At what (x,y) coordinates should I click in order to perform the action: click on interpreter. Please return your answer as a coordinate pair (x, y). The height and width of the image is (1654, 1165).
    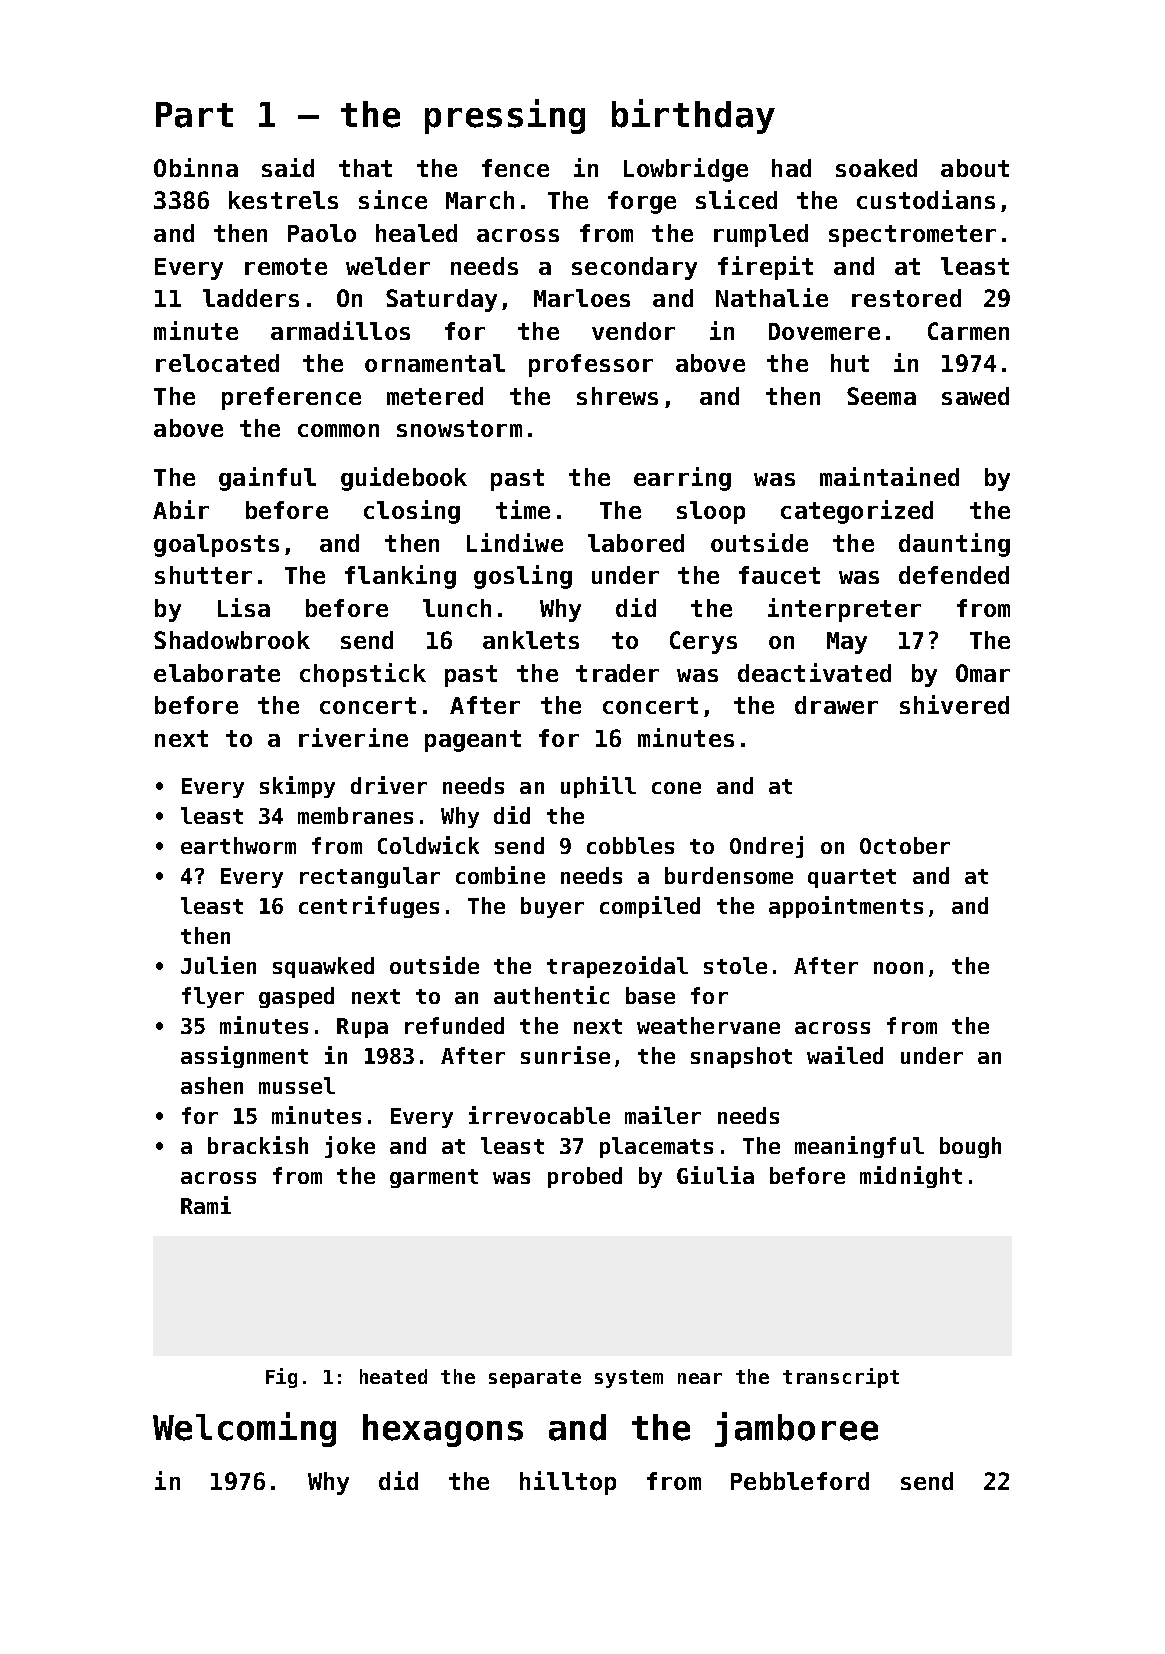
    Looking at the image, I should click on (844, 610).
